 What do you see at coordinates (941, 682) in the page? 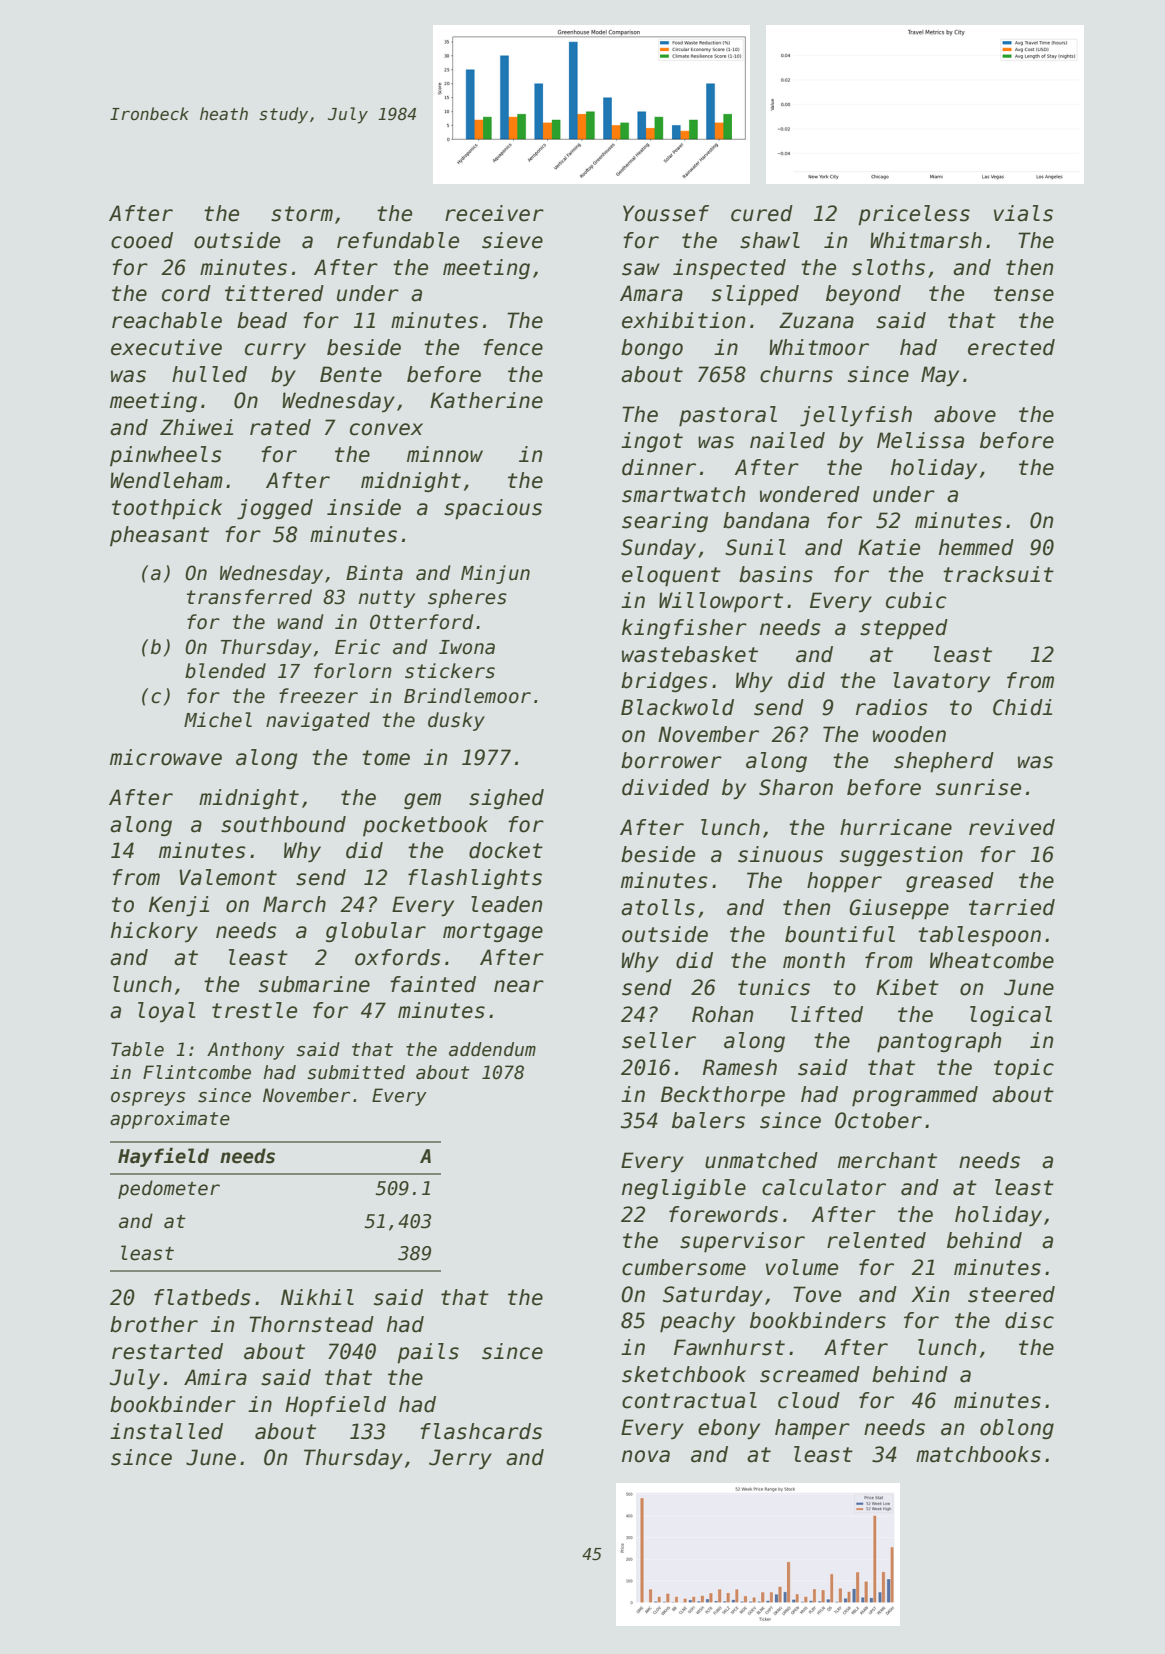
I see `lavatory` at bounding box center [941, 682].
